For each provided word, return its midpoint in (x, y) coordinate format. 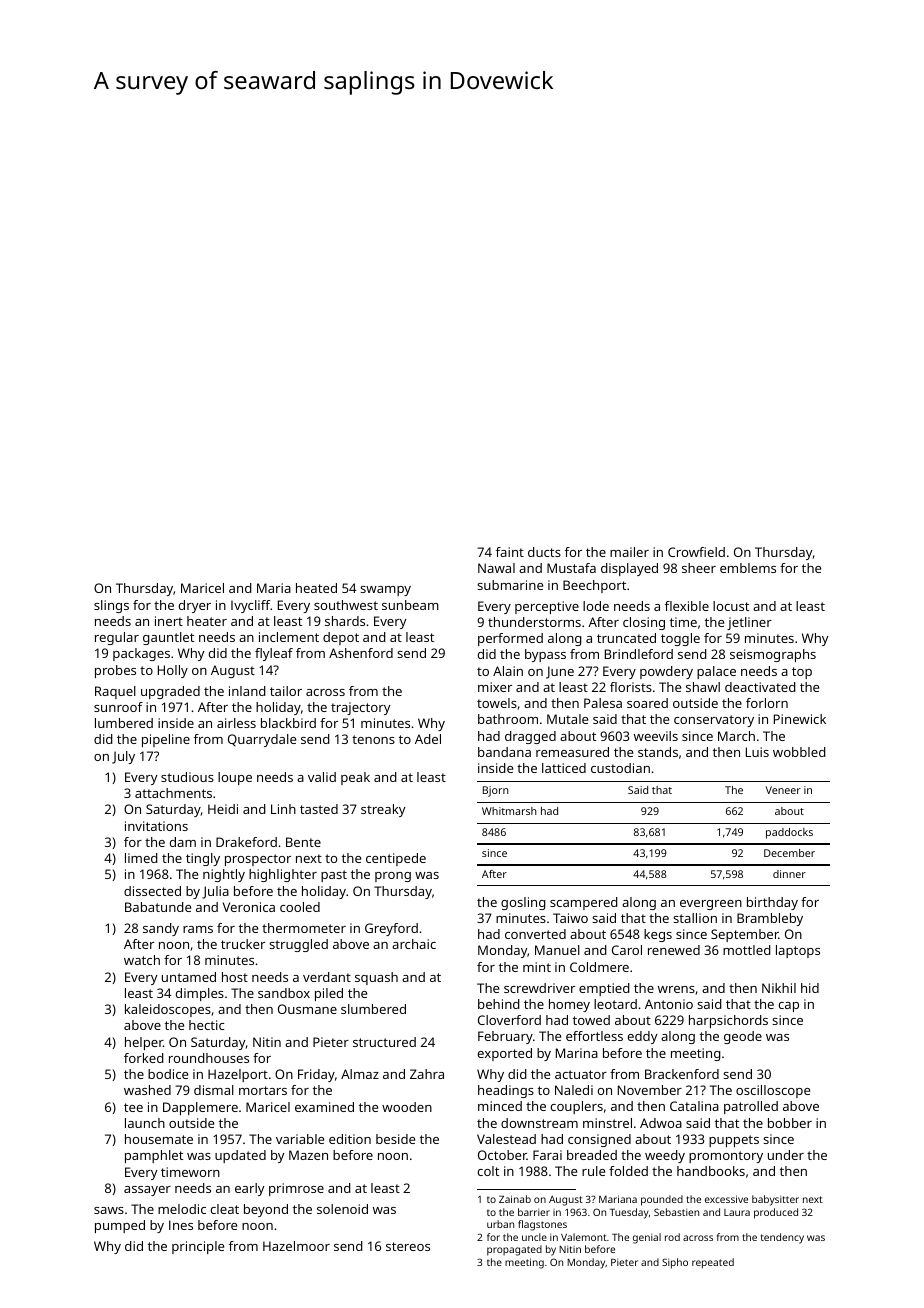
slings (111, 606)
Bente (303, 842)
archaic (414, 944)
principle (198, 1247)
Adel (428, 739)
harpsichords (728, 1021)
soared (647, 703)
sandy (161, 929)
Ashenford (361, 653)
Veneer (783, 790)
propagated (514, 1250)
